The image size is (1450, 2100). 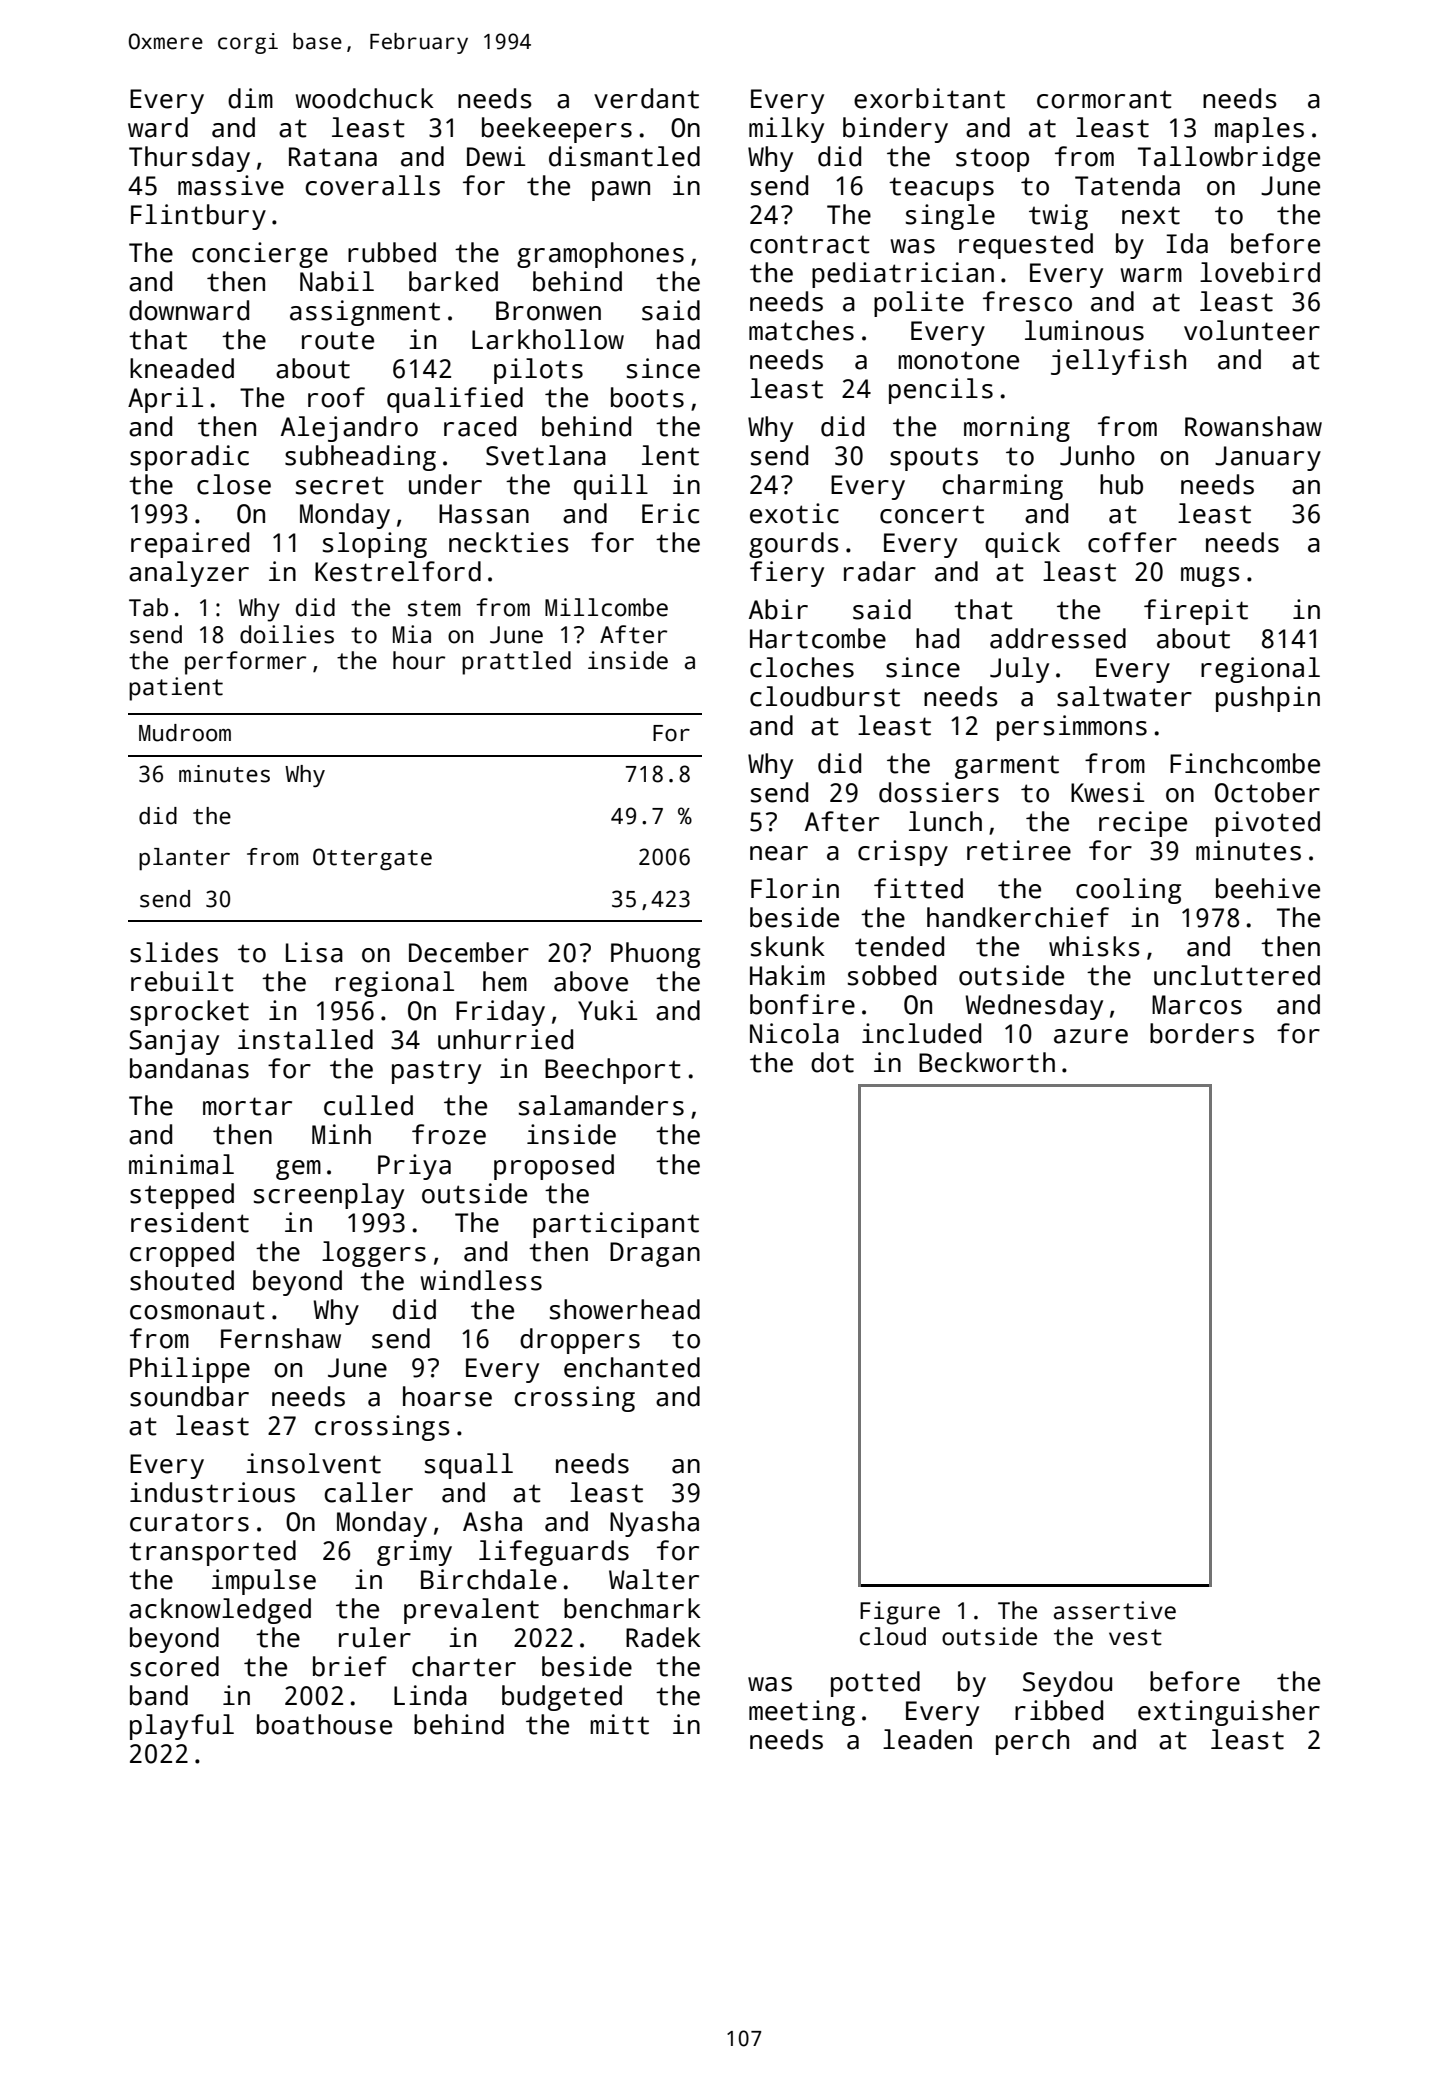 I want to click on cloches, so click(x=802, y=667).
